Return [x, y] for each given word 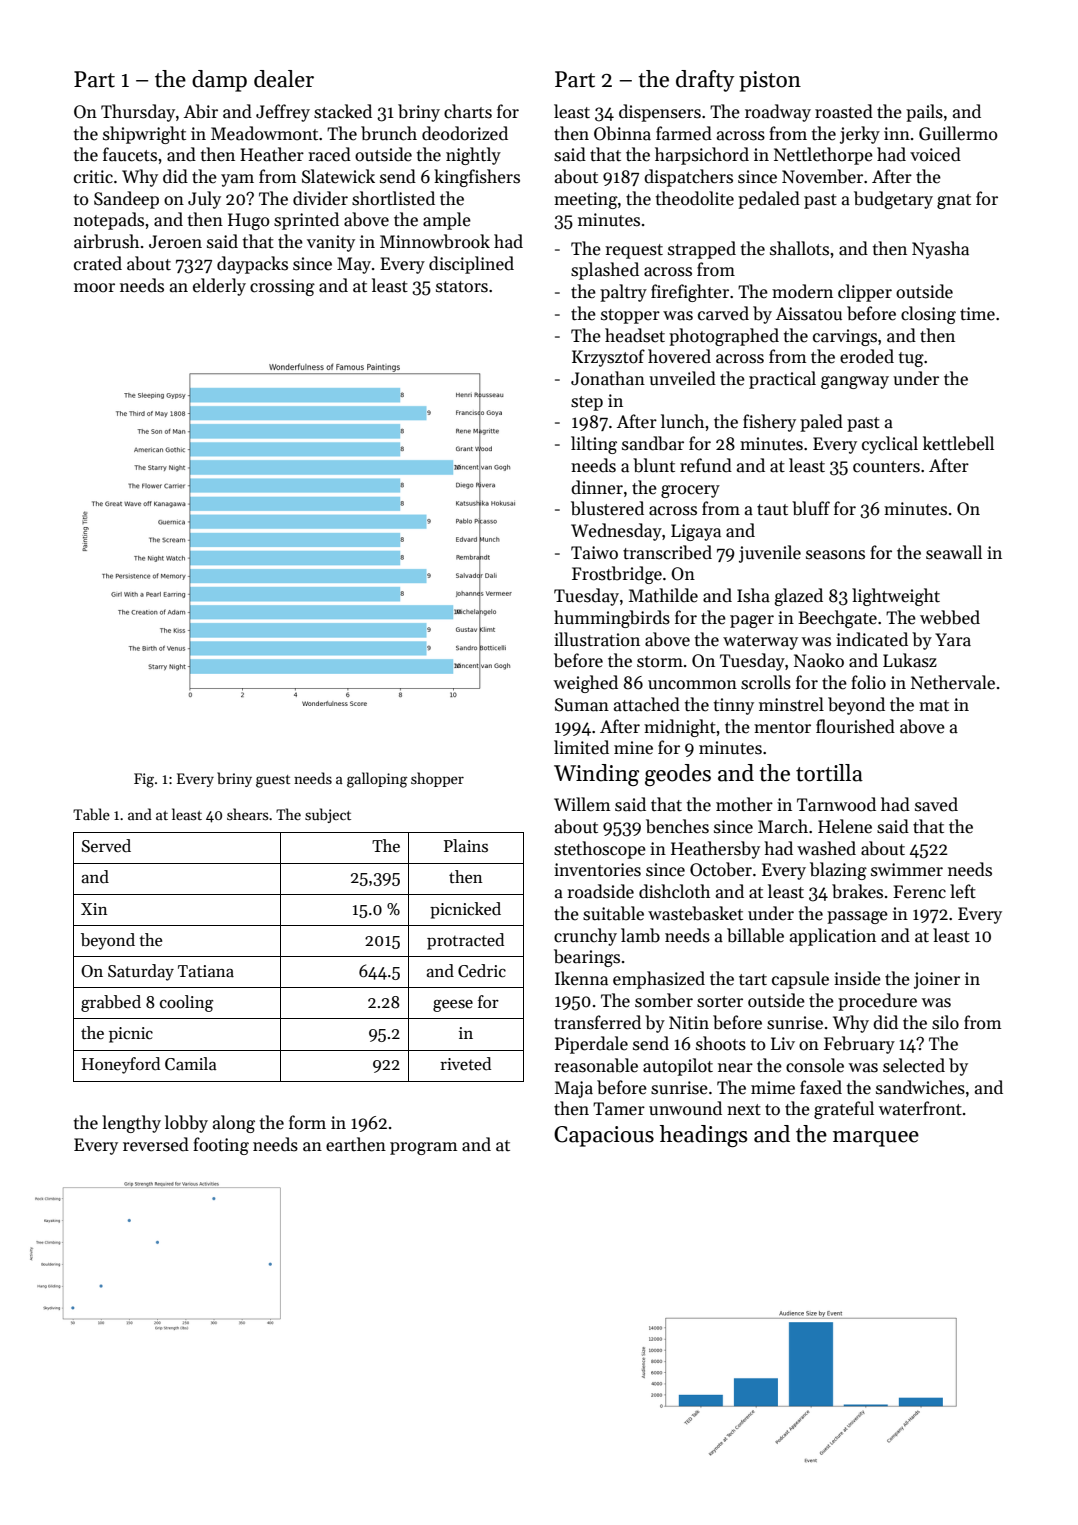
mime [773, 1088]
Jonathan [608, 378]
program [423, 1148]
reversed [156, 1144]
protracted [465, 941]
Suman [582, 705]
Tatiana [206, 971]
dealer [284, 79]
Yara [953, 640]
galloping [377, 780]
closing [928, 315]
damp [219, 81]
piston [770, 81]
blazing [838, 871]
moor [94, 288]
